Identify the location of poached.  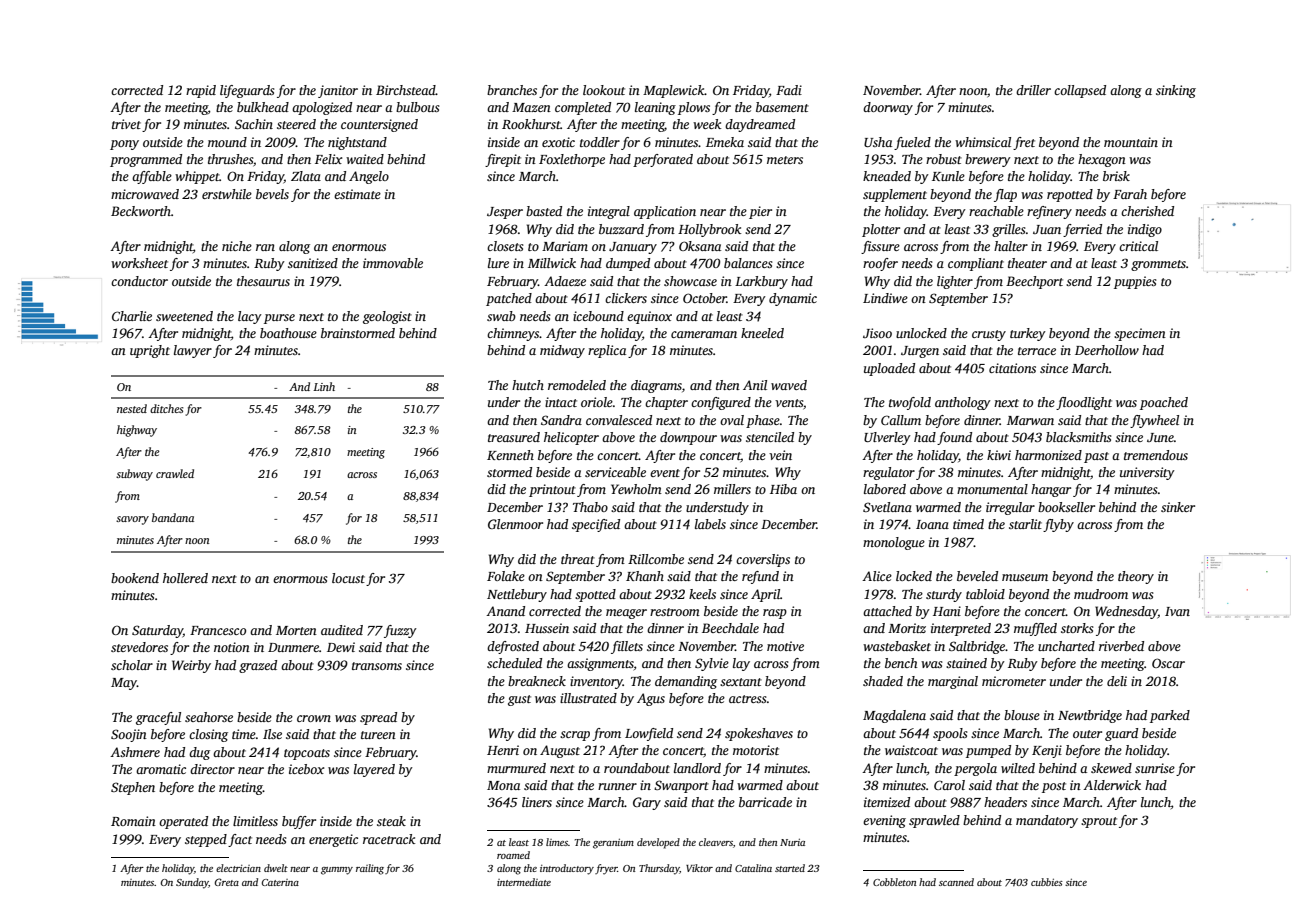
(1164, 403).
